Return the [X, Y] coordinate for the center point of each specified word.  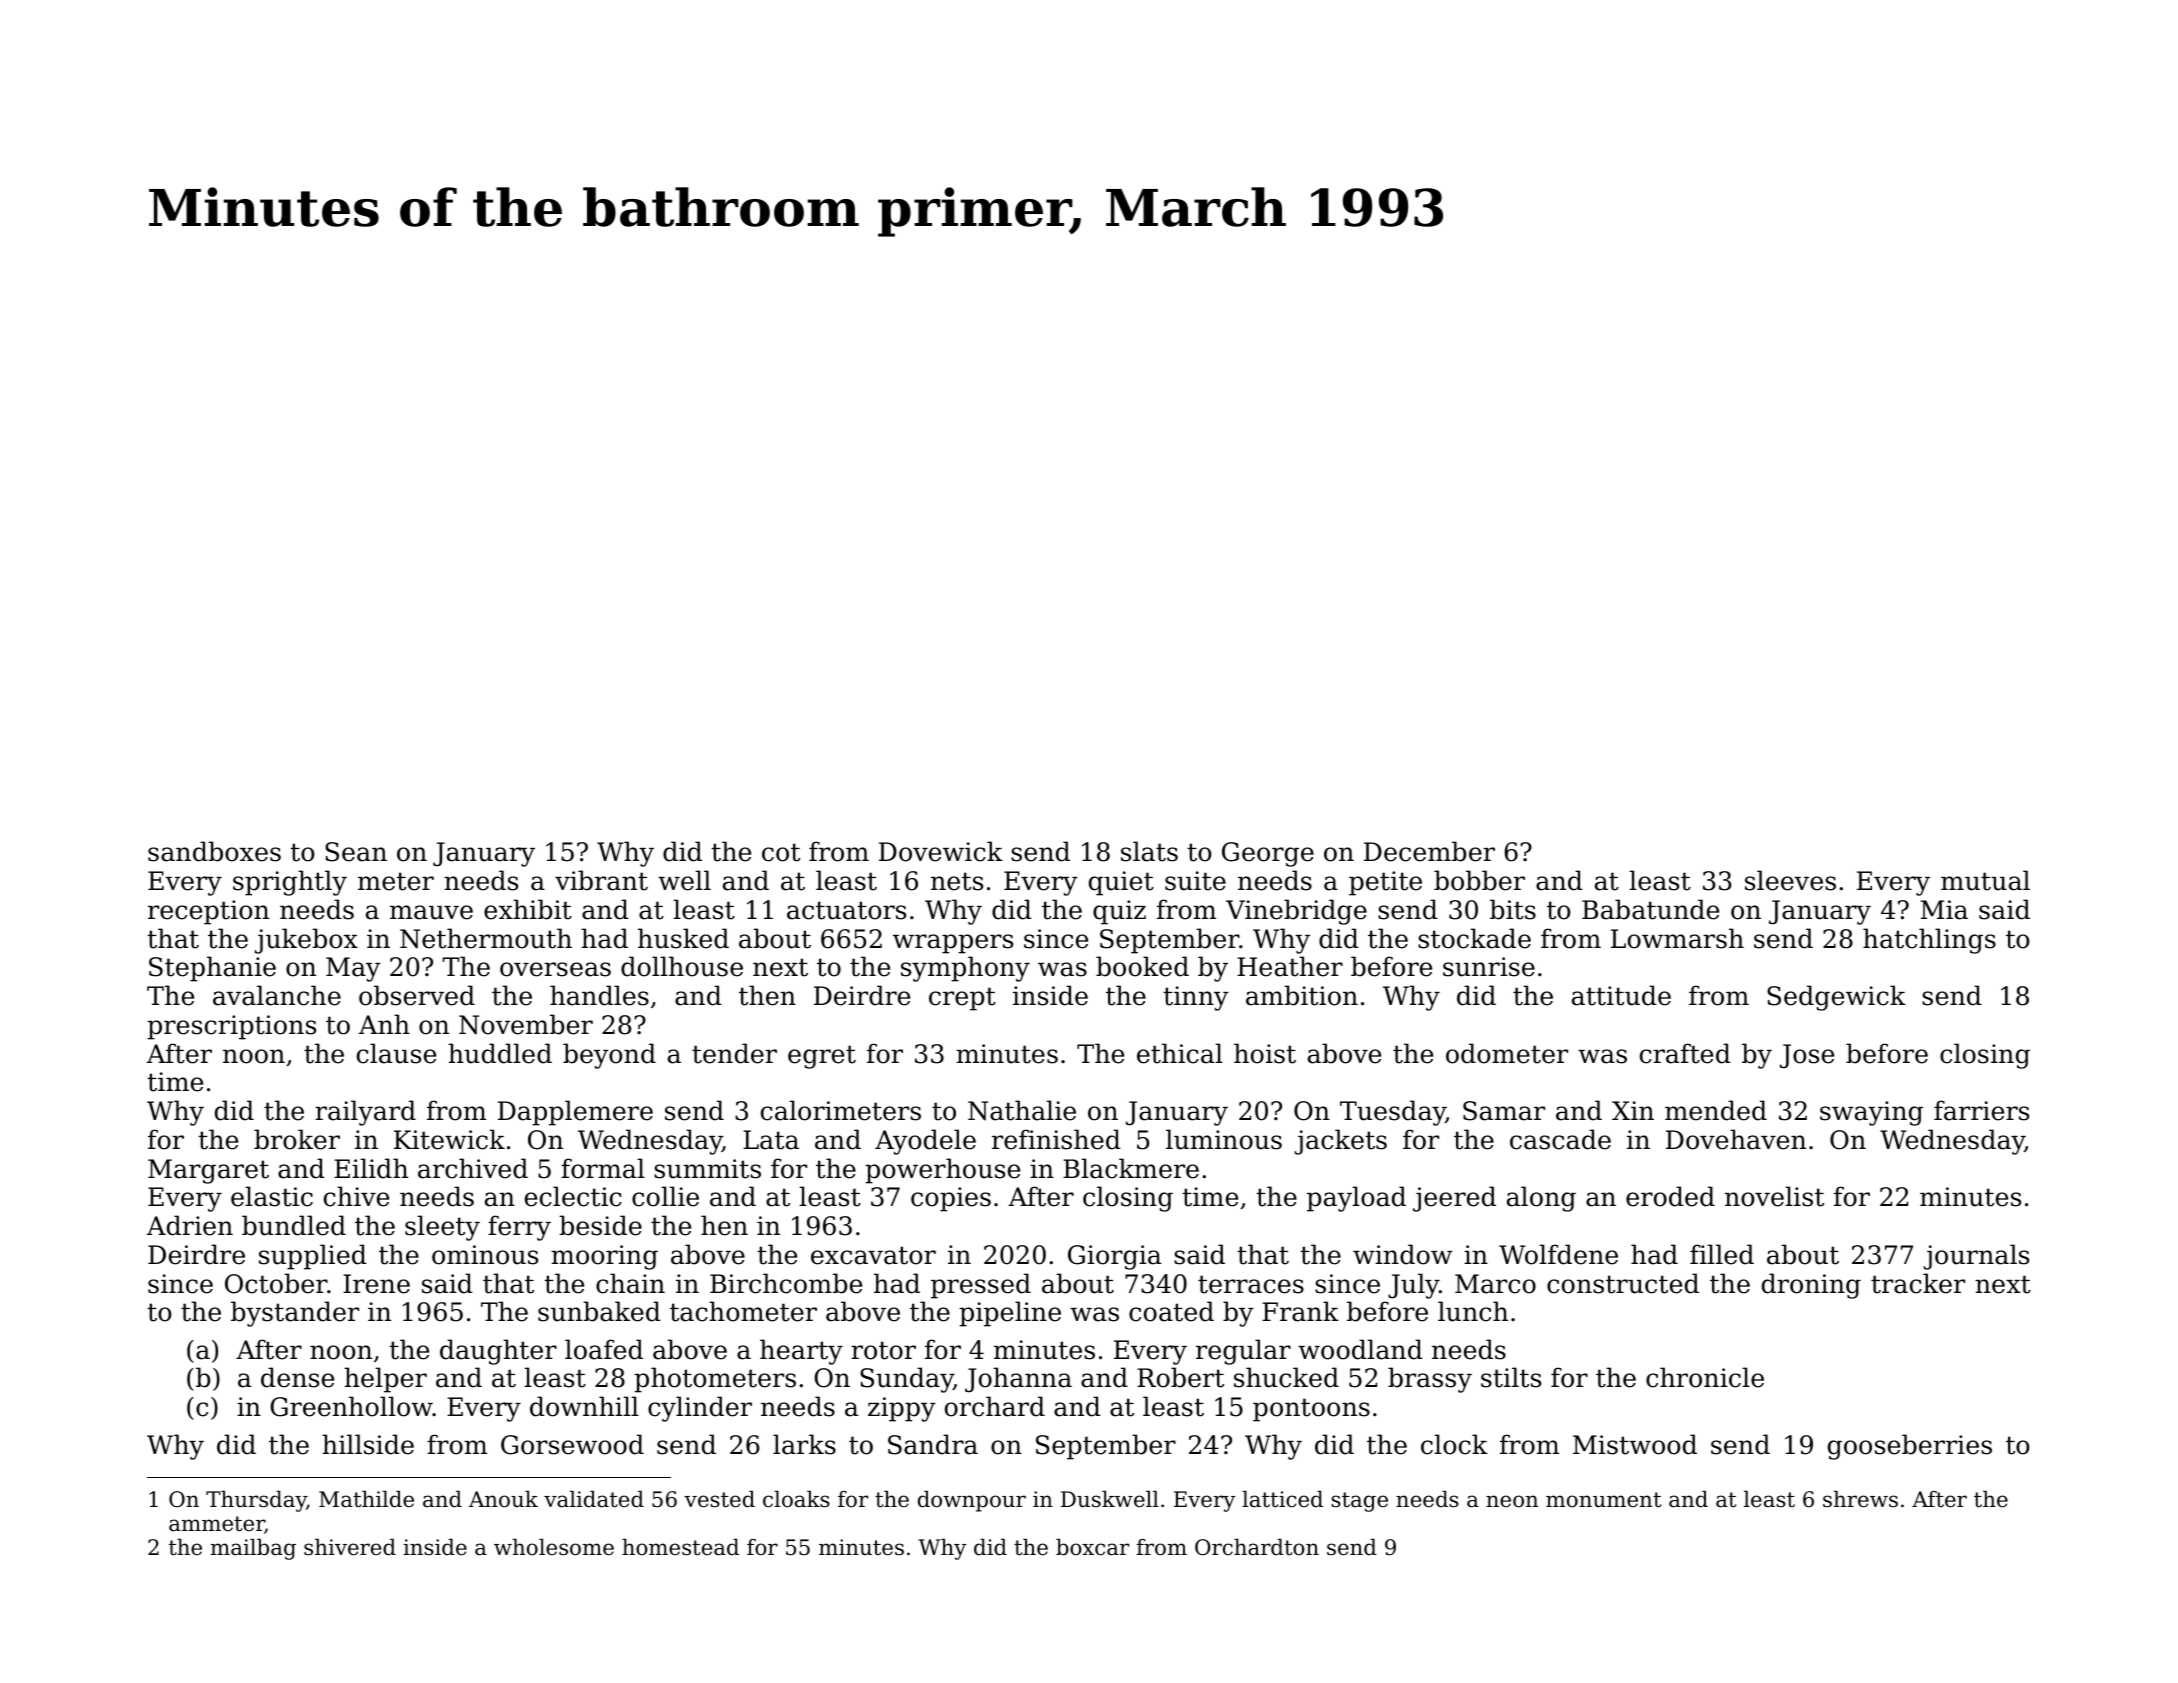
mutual [1985, 880]
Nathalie [1022, 1110]
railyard [365, 1113]
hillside [368, 1444]
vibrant [601, 880]
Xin [1633, 1110]
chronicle [1705, 1377]
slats [1149, 851]
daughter [498, 1352]
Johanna [1018, 1380]
